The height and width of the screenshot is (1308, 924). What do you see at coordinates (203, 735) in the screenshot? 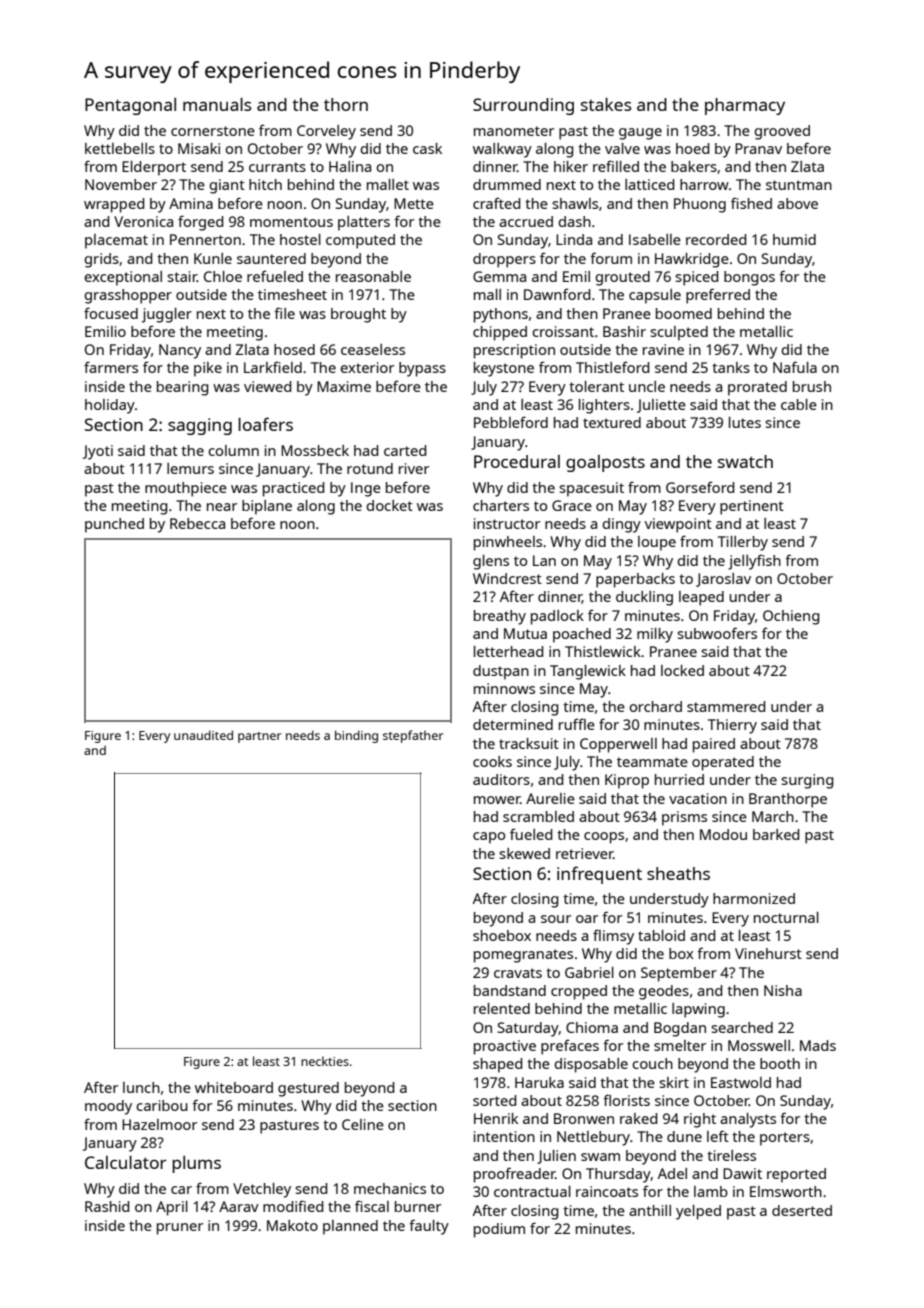
I see `unaudited` at bounding box center [203, 735].
